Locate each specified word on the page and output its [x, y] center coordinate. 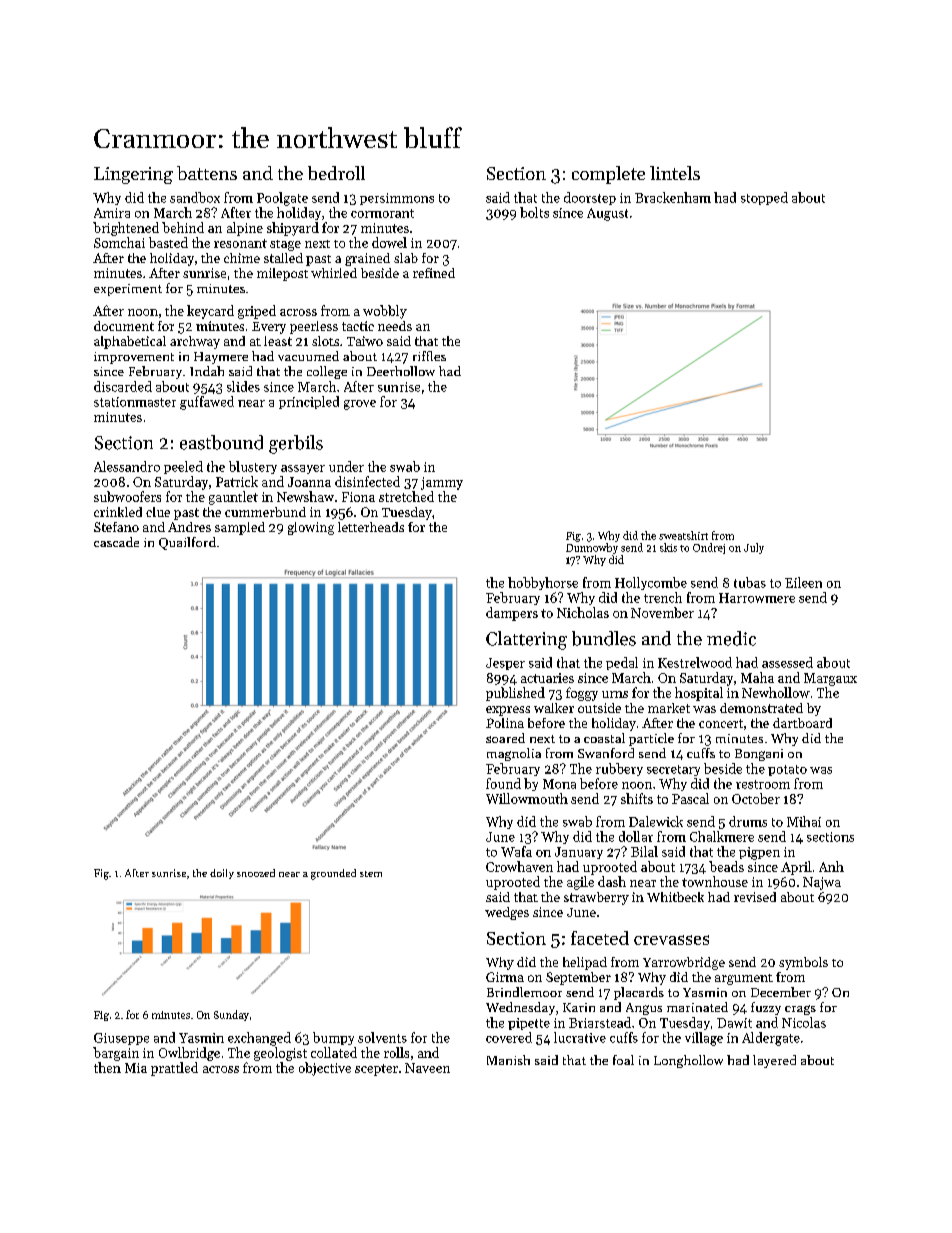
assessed [787, 662]
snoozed [256, 873]
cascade [116, 542]
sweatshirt [683, 535]
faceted [600, 938]
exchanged [259, 1039]
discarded [123, 386]
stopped [764, 198]
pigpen [759, 853]
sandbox [195, 197]
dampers [512, 614]
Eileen [803, 582]
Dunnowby [592, 548]
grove [360, 405]
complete [608, 175]
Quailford [187, 543]
